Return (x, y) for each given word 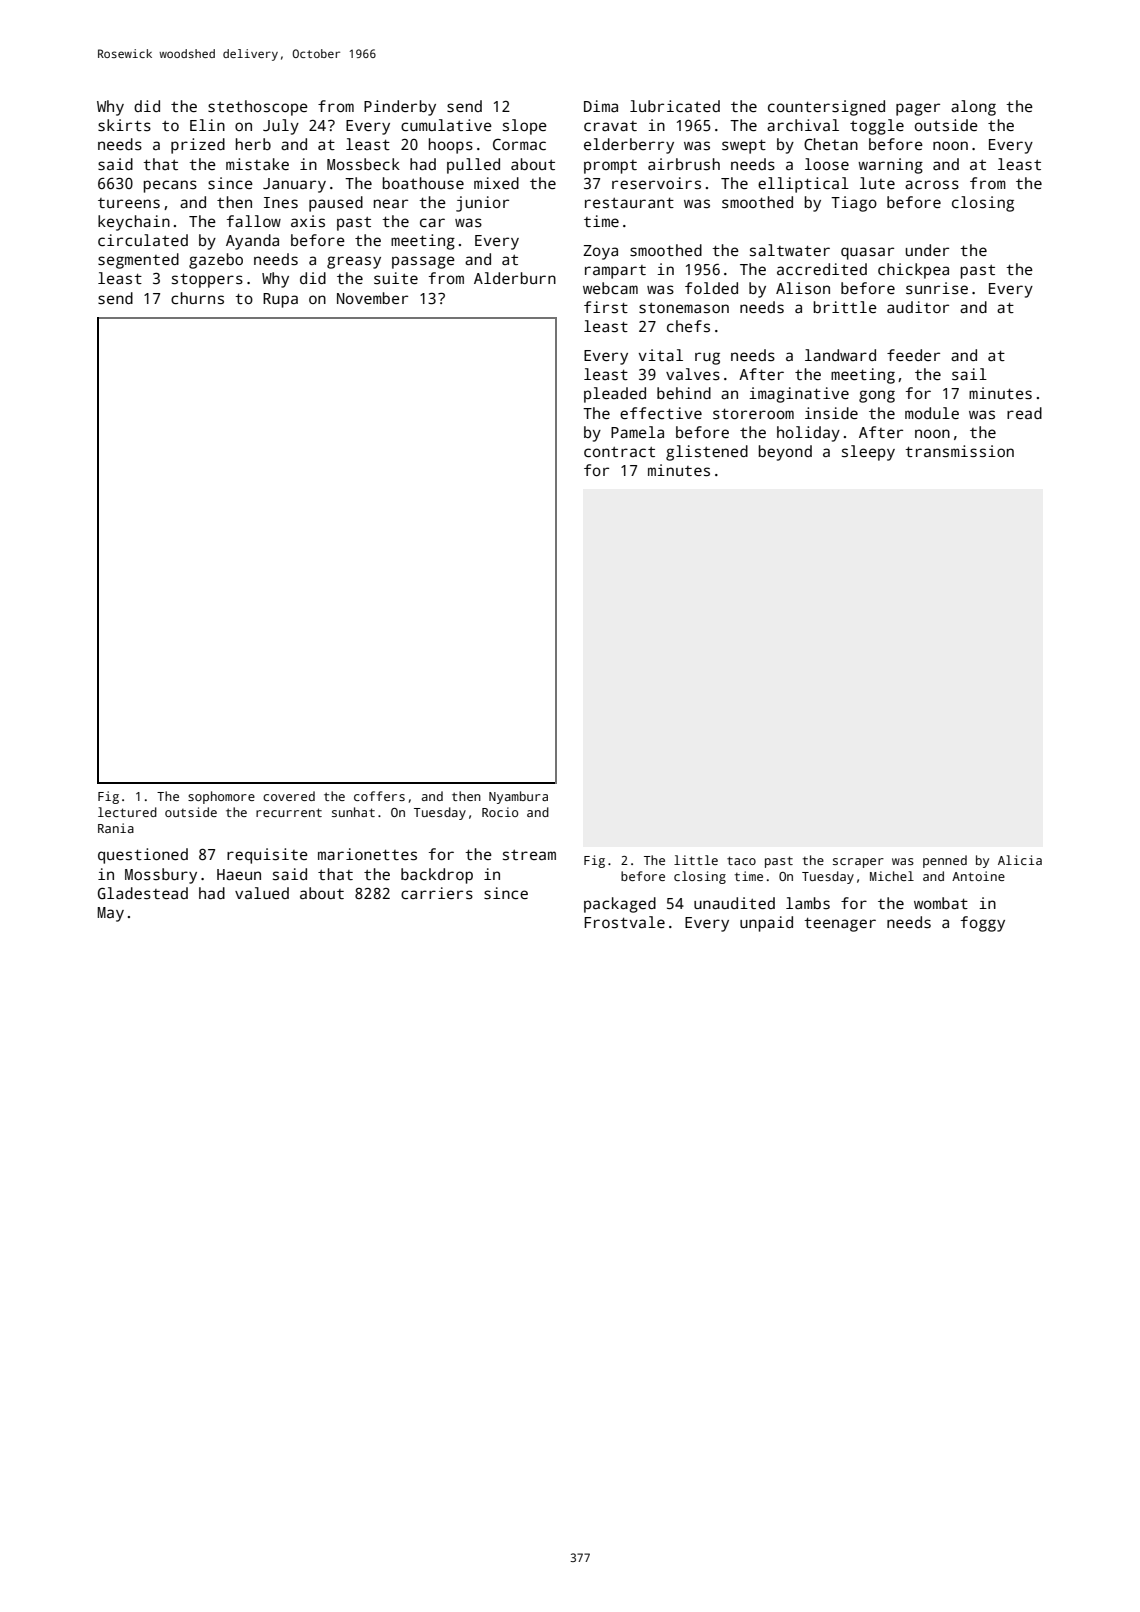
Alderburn (515, 278)
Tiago (854, 204)
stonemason (684, 308)
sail (969, 374)
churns (197, 298)
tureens (129, 203)
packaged (620, 905)
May (111, 914)
